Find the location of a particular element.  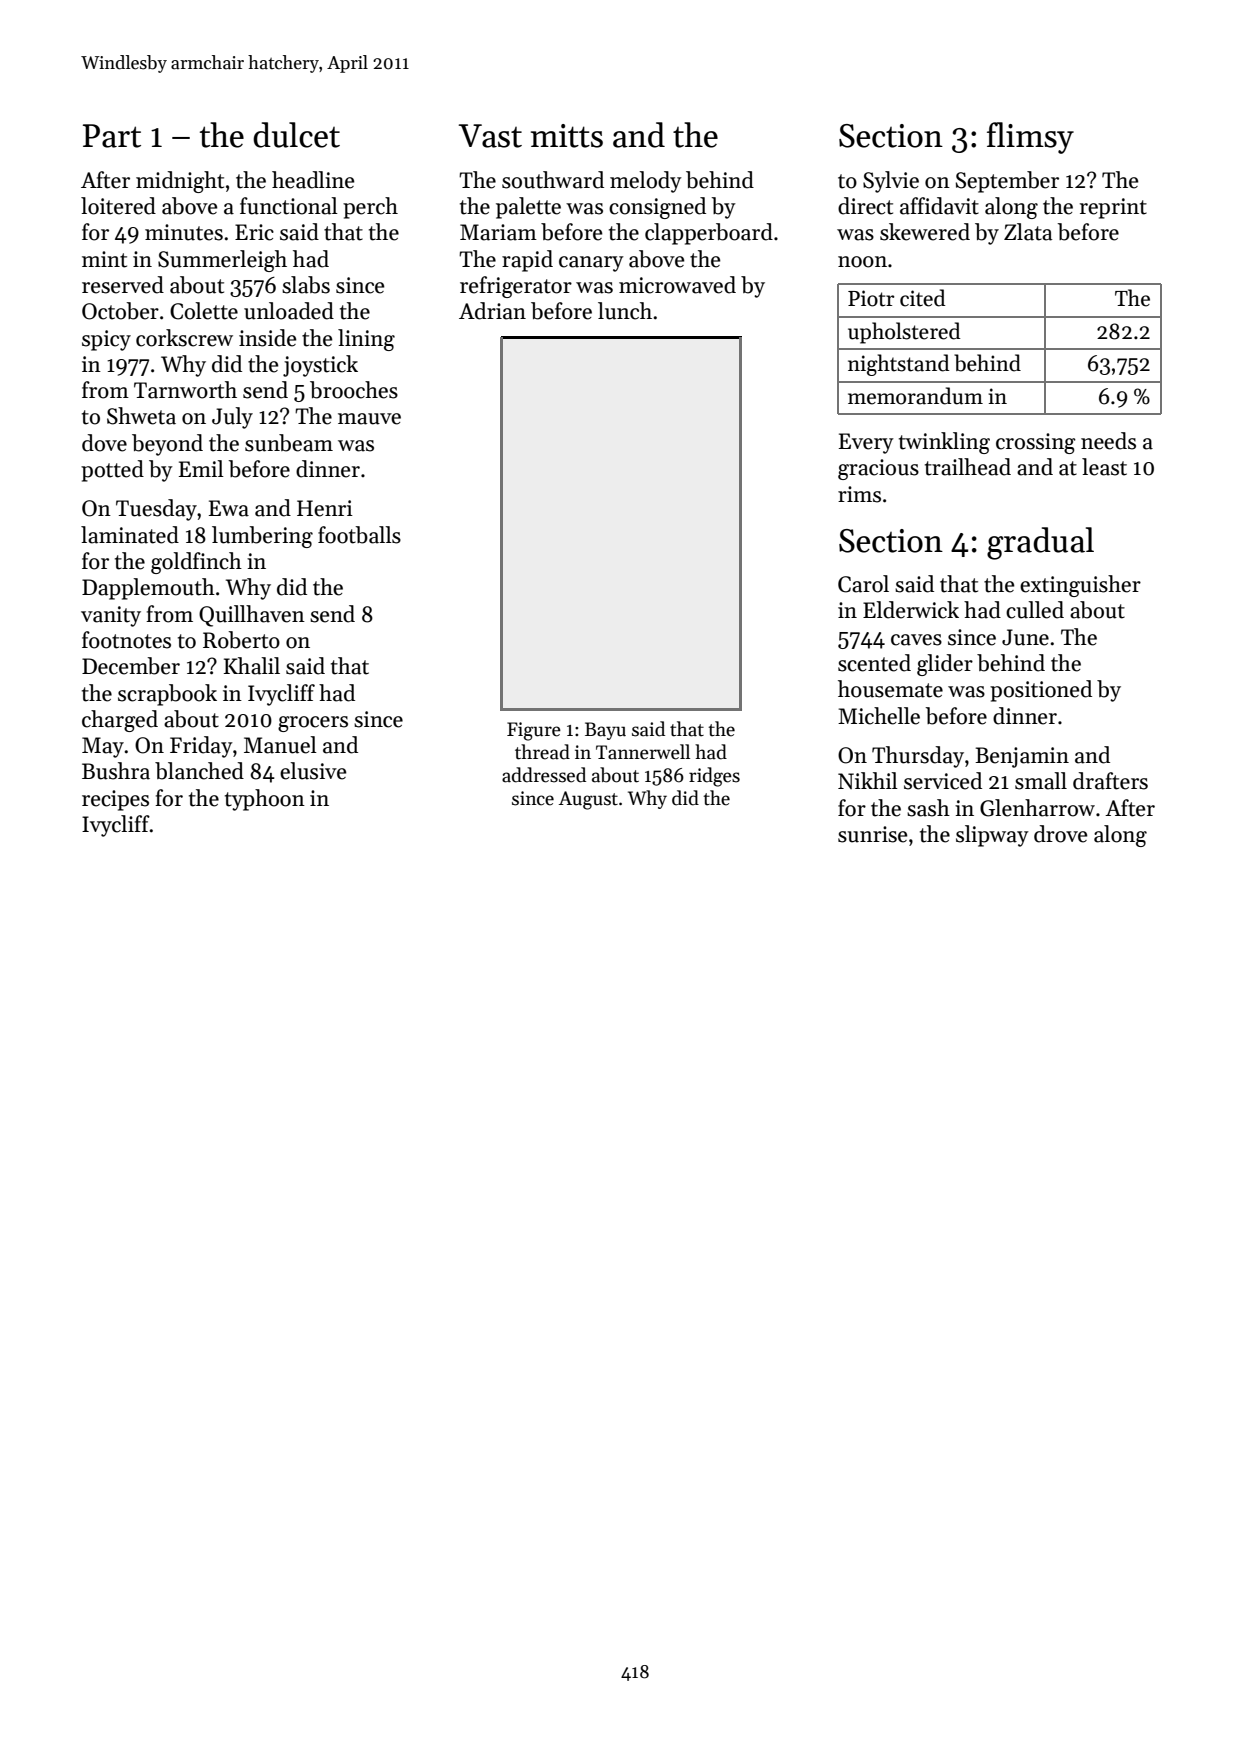

sunrise is located at coordinates (872, 834).
